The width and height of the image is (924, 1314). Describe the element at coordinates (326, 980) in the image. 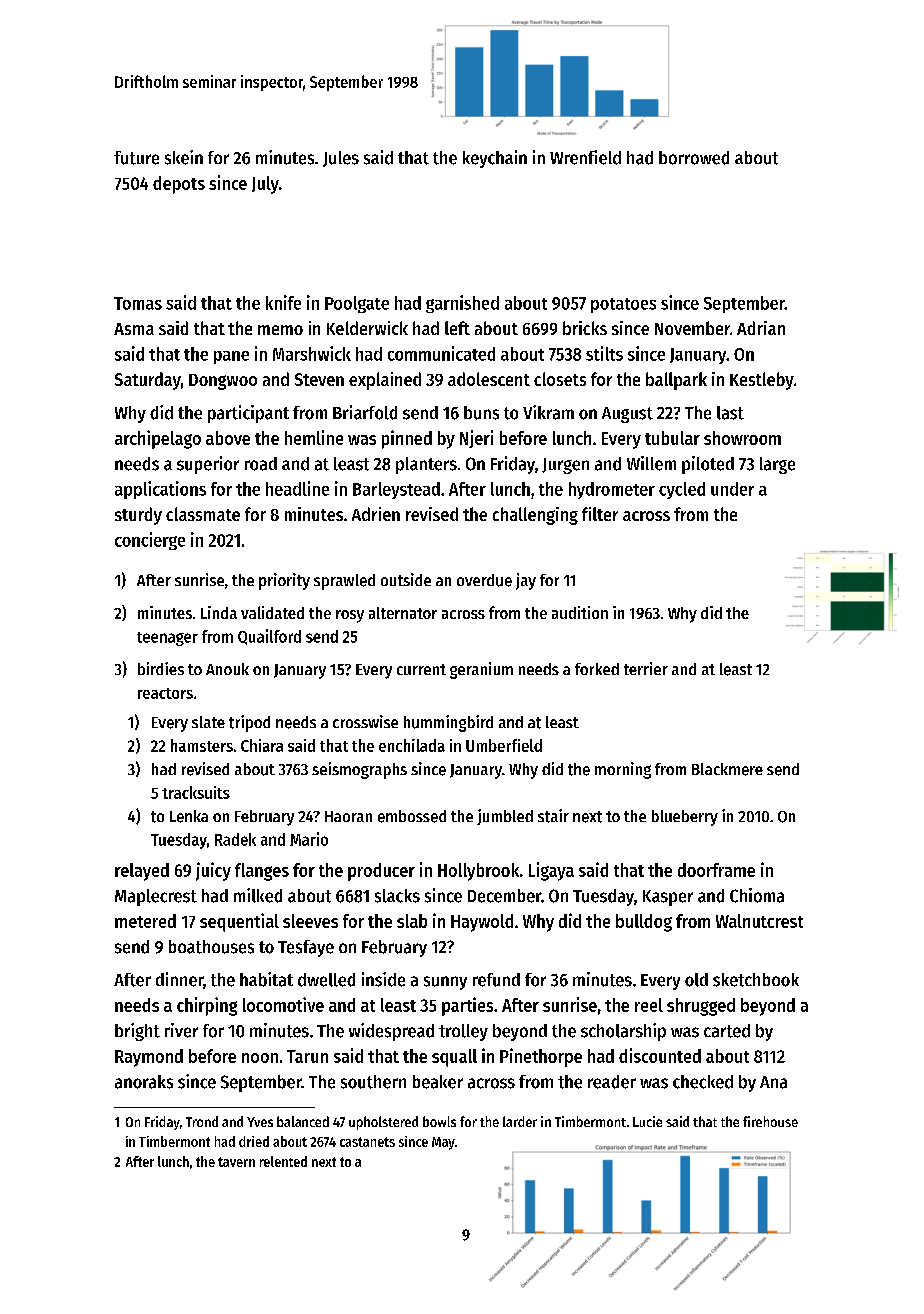

I see `dwelled` at that location.
